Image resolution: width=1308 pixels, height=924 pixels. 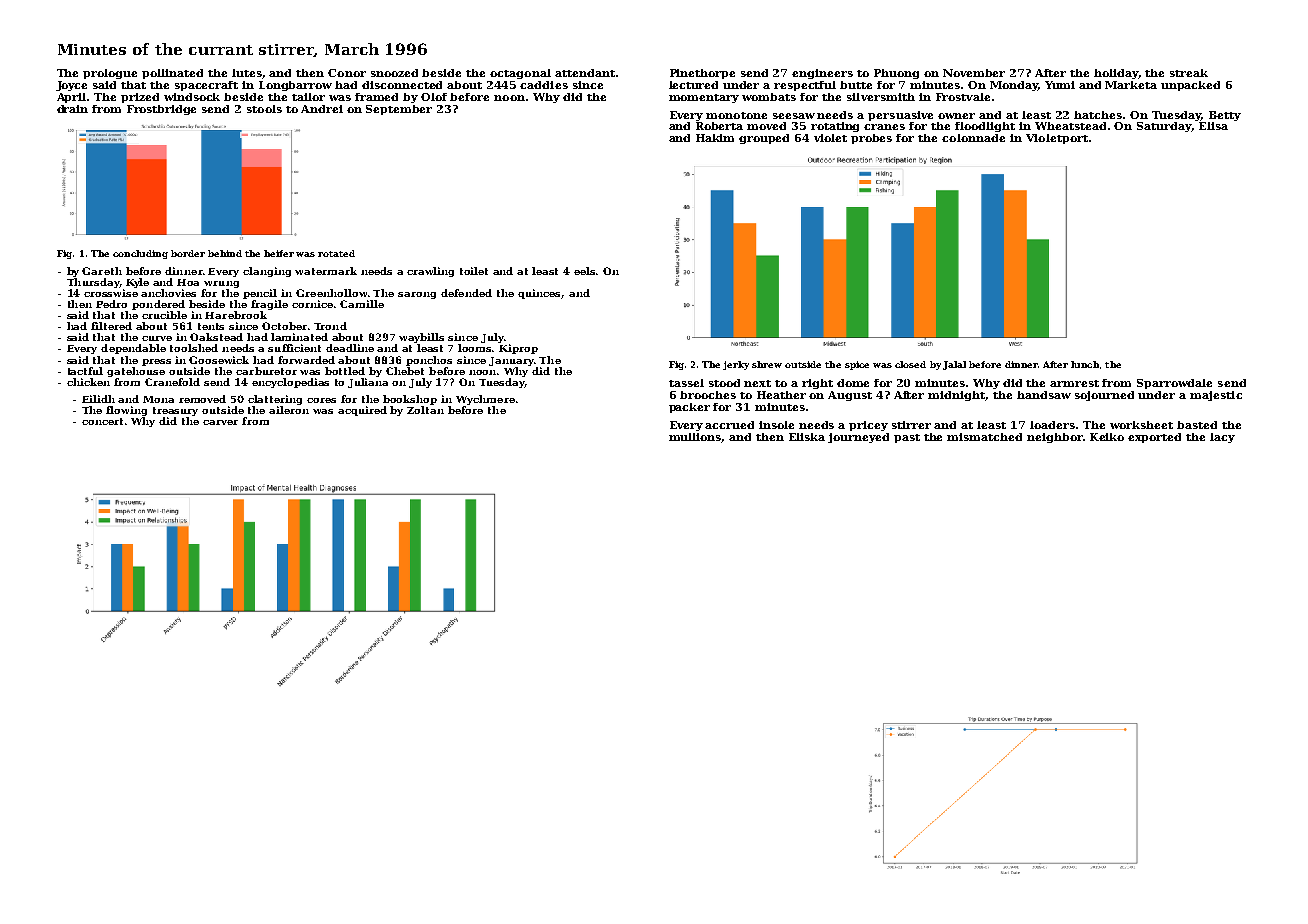 What do you see at coordinates (72, 109) in the screenshot?
I see `drain` at bounding box center [72, 109].
